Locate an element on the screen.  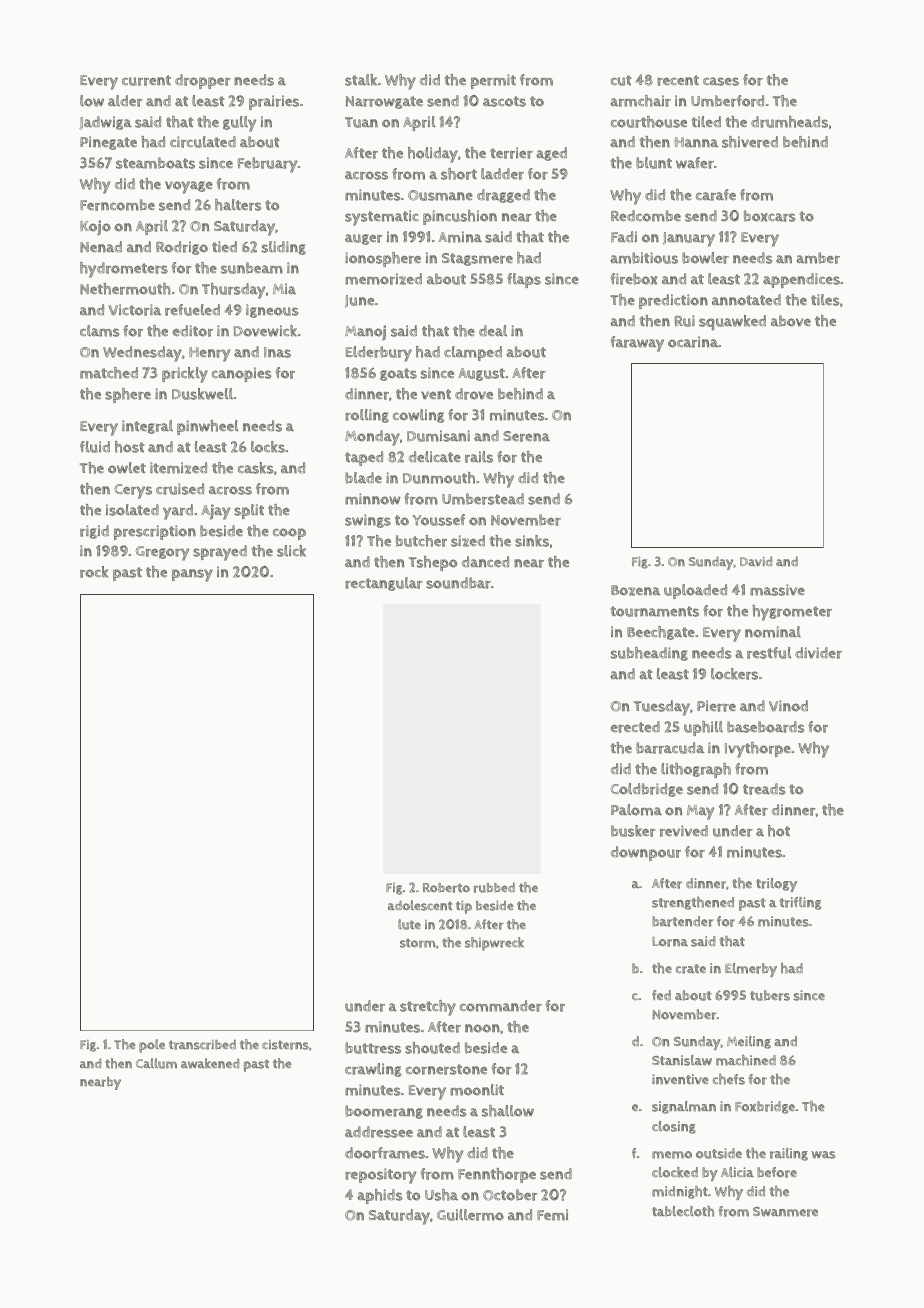
above is located at coordinates (791, 321).
